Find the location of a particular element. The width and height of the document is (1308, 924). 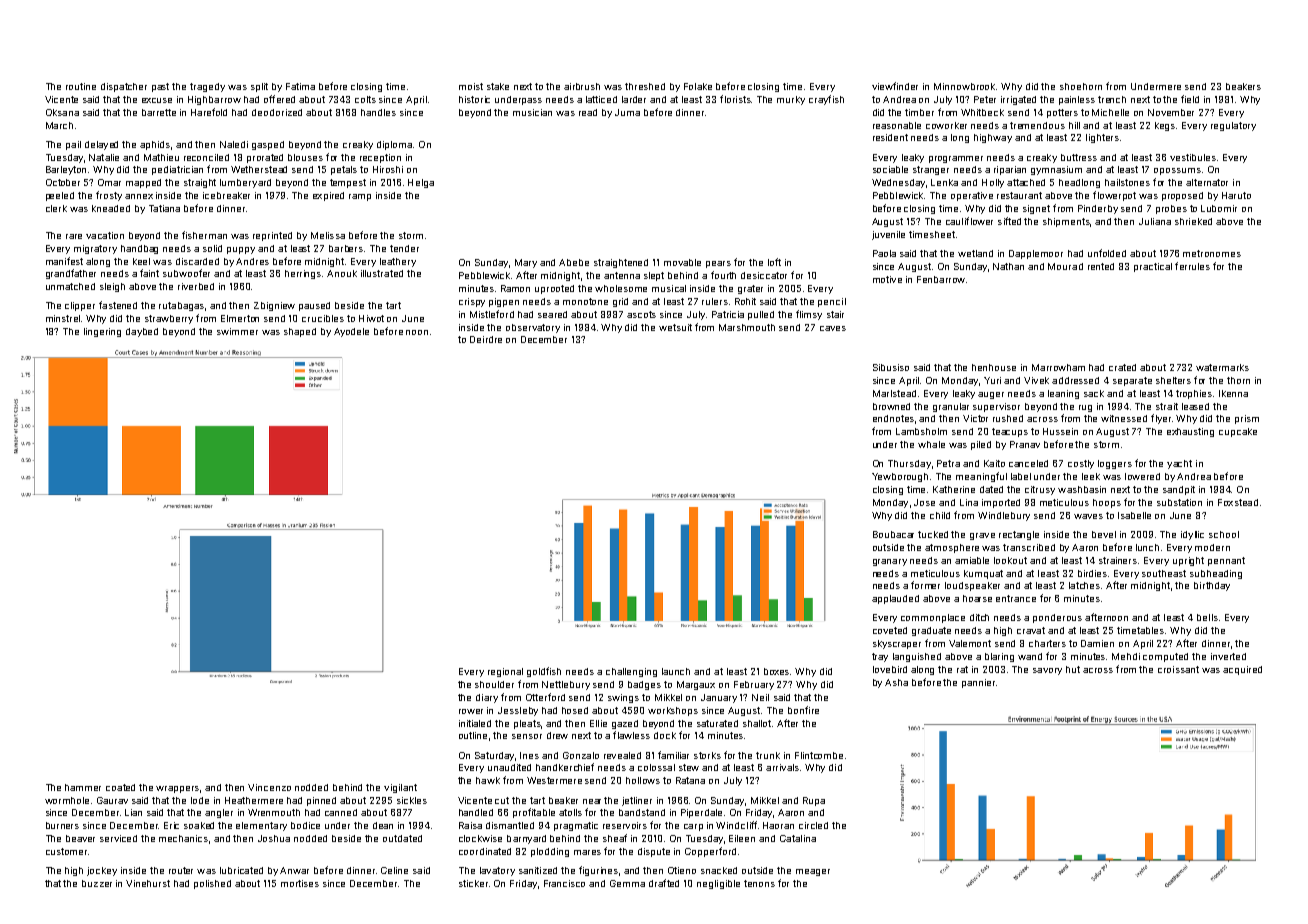

lingering is located at coordinates (102, 332).
